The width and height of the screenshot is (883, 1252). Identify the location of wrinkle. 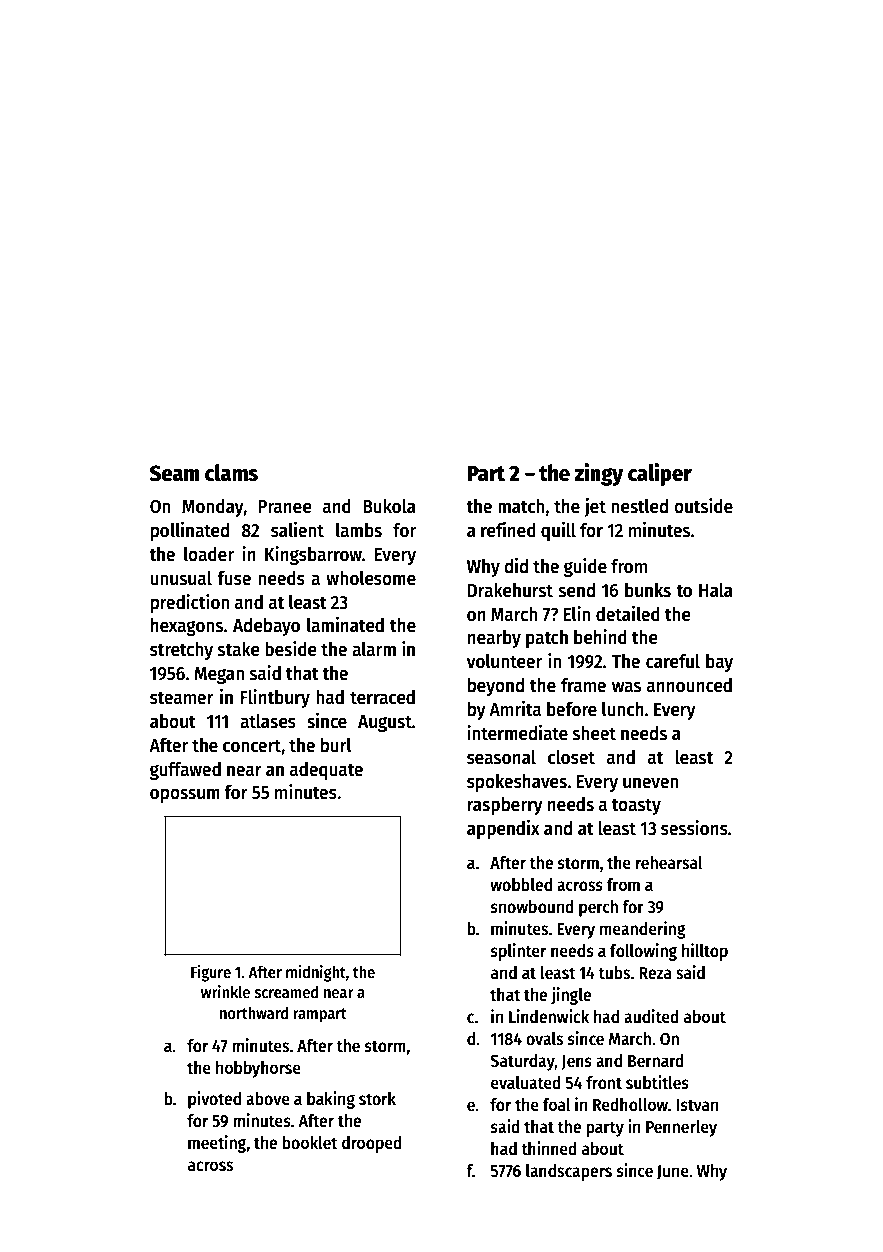
(225, 991).
